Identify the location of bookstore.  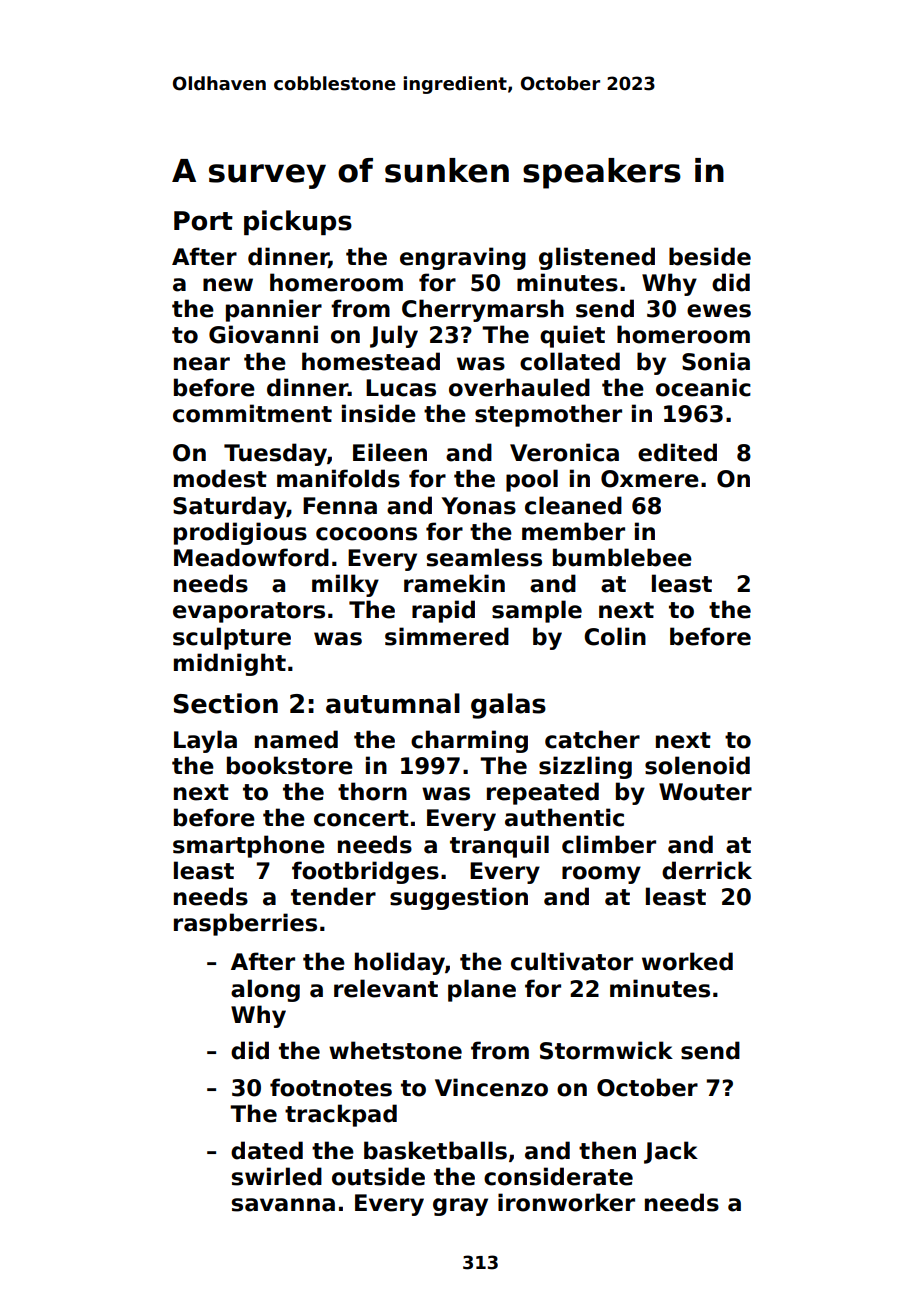
(290, 765).
